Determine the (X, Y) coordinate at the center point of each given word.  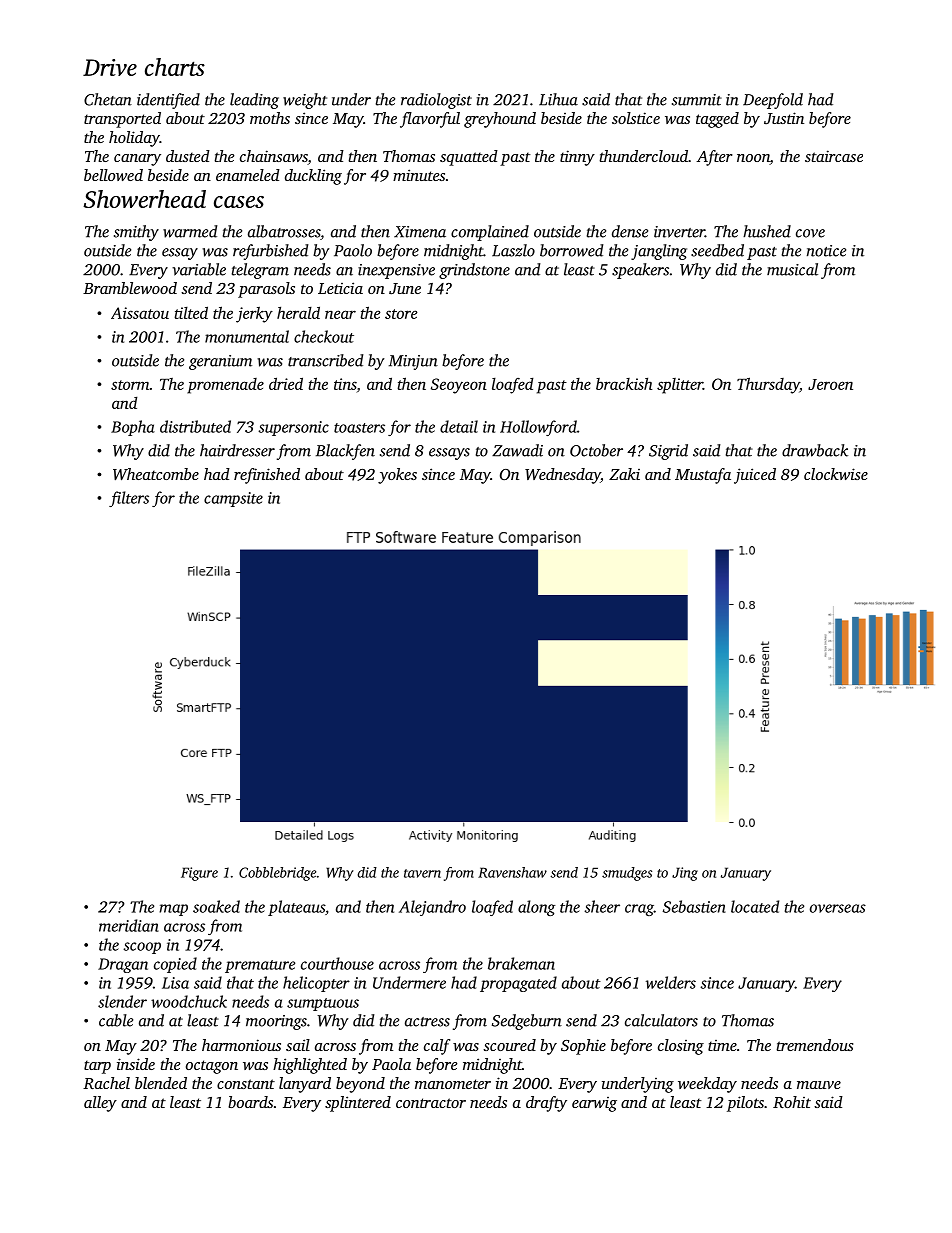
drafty (546, 1104)
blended (161, 1083)
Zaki (624, 474)
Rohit (792, 1102)
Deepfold (773, 101)
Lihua (558, 99)
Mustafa (703, 476)
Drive (110, 67)
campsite (233, 499)
